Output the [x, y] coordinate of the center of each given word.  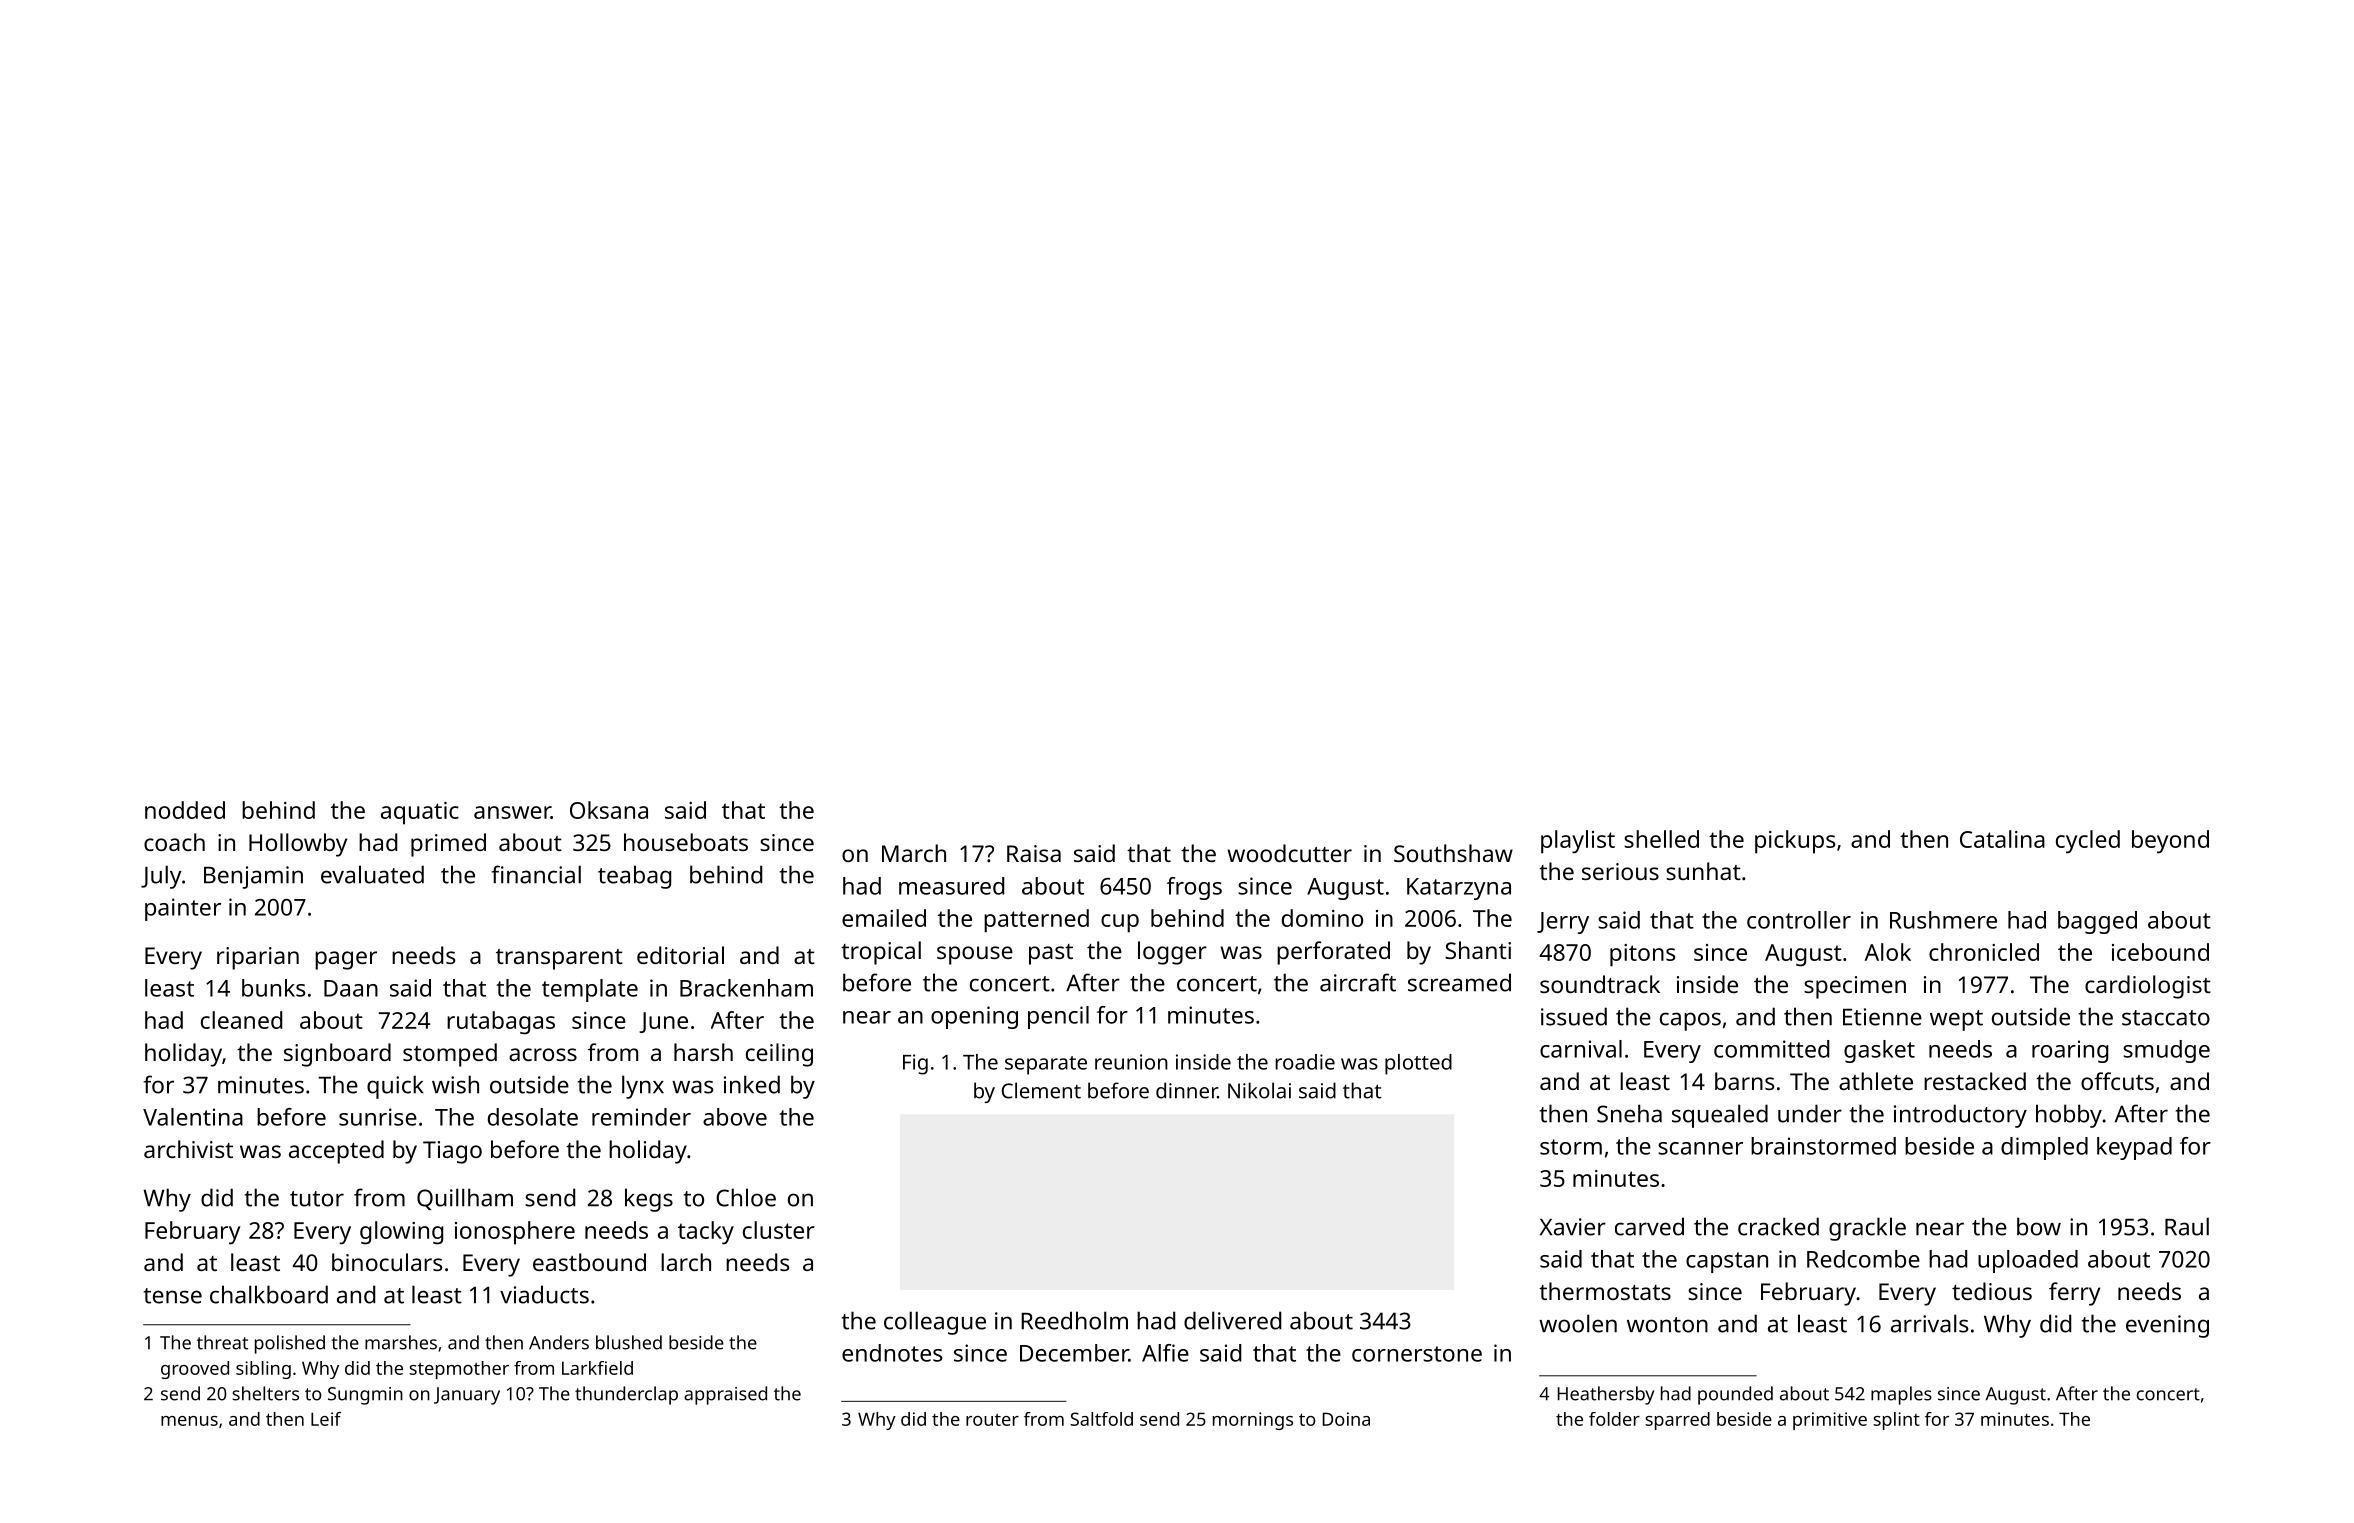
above [735, 1117]
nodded [185, 810]
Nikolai [1259, 1090]
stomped [450, 1055]
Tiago [452, 1152]
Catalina [2002, 839]
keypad [2134, 1148]
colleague [935, 1323]
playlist [1578, 842]
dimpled [2044, 1148]
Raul [2187, 1226]
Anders [559, 1342]
